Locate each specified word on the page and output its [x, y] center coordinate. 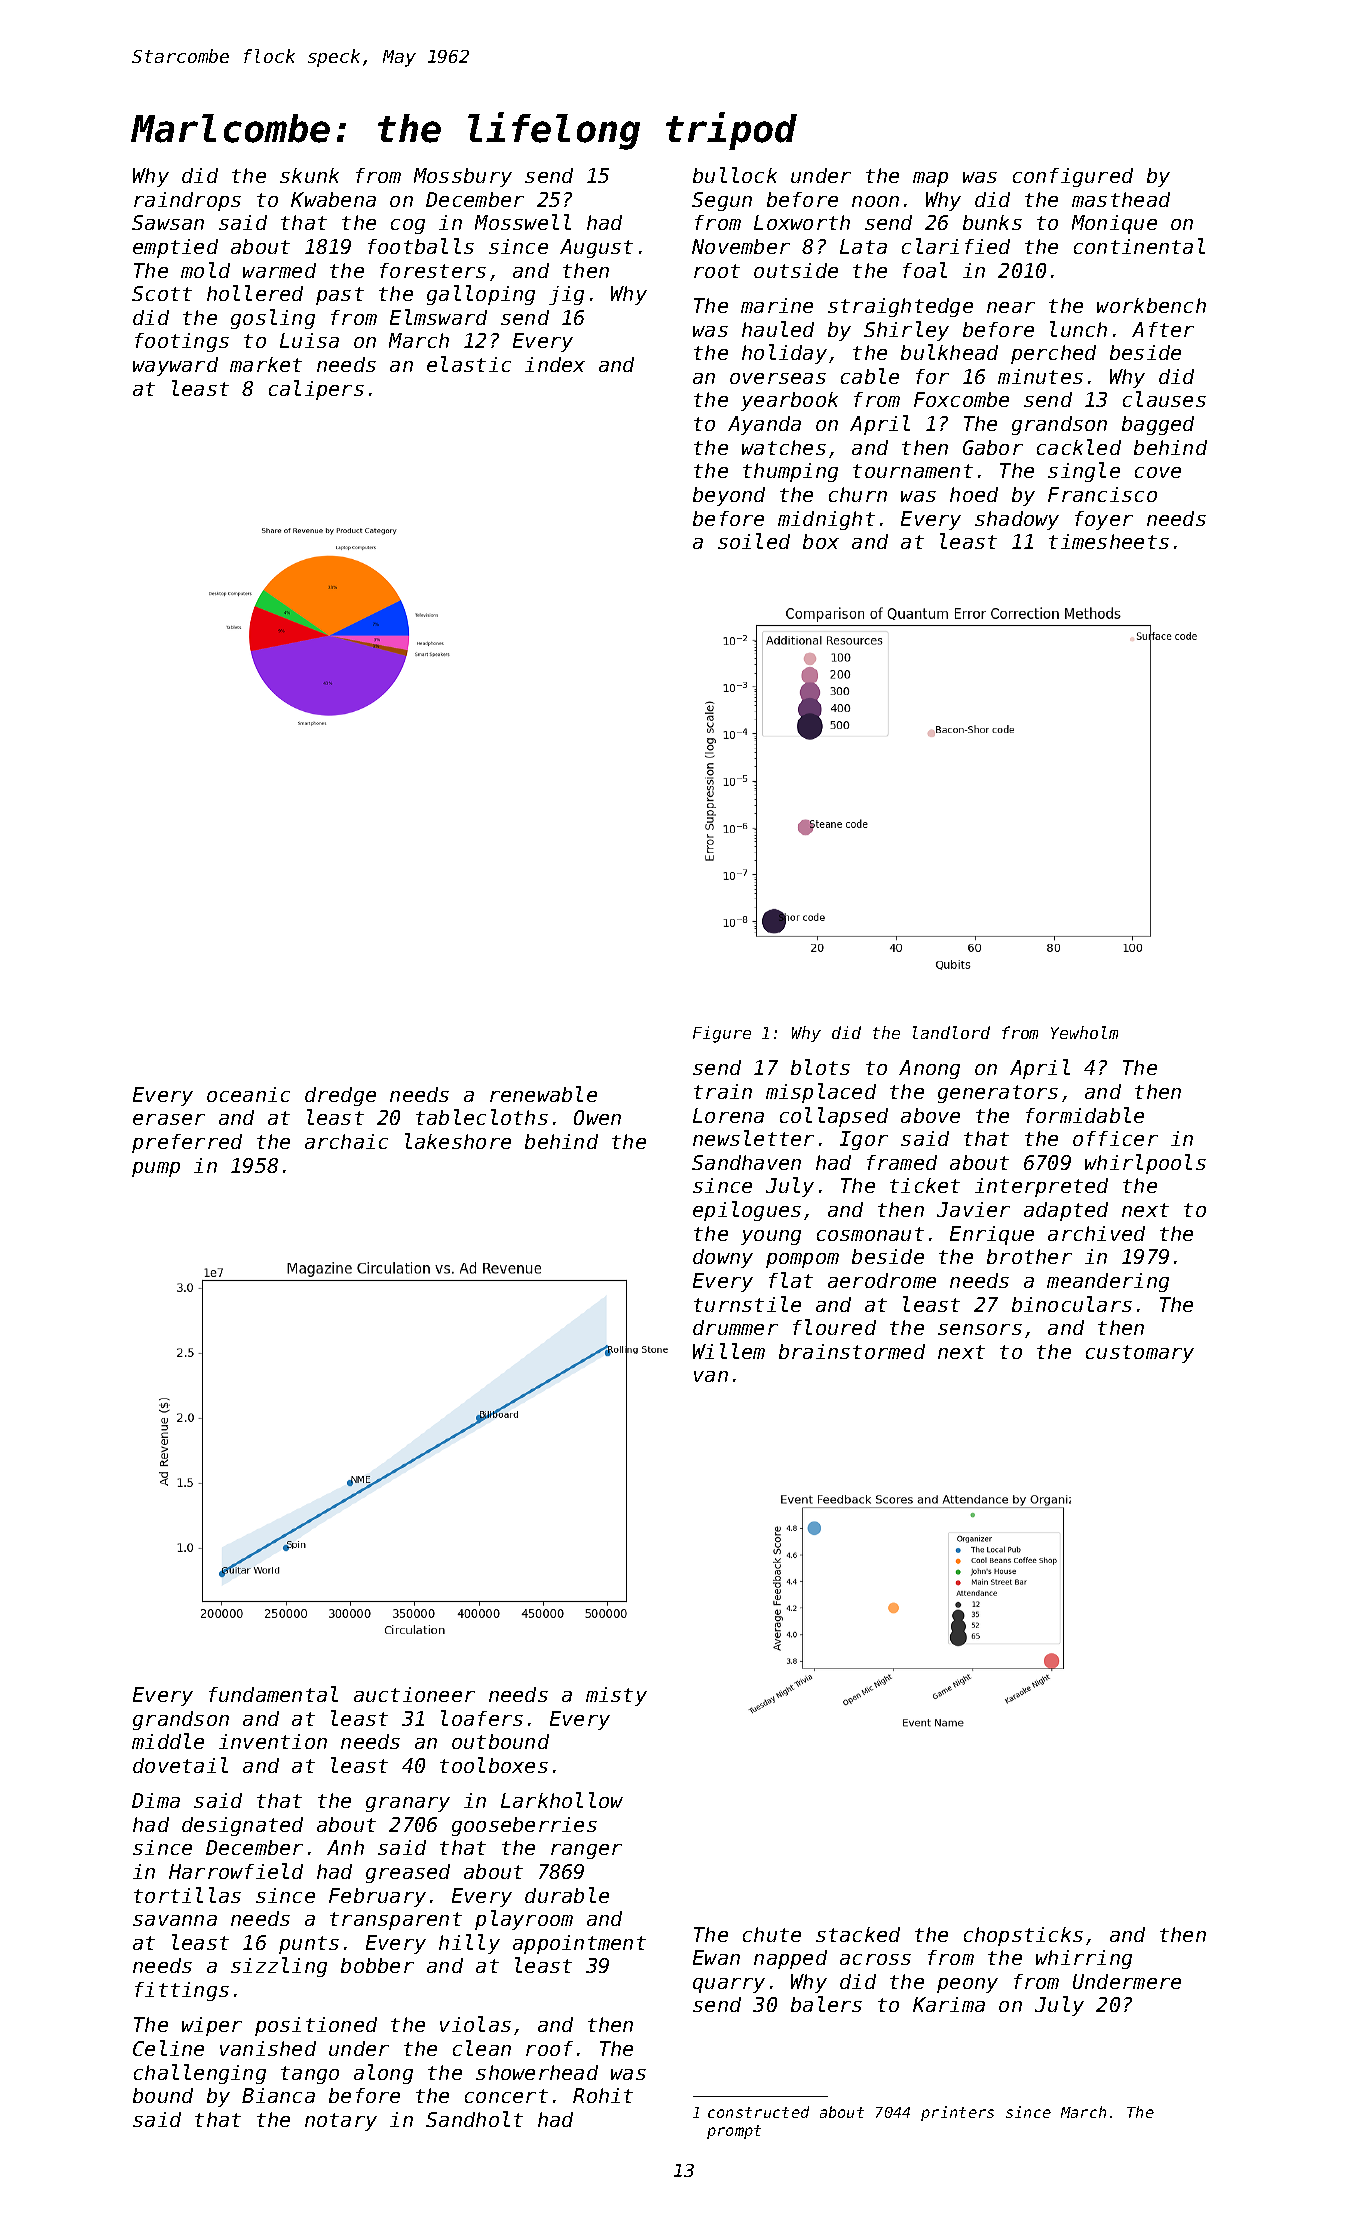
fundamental [273, 1694]
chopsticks [1023, 1936]
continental [1139, 246]
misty [616, 1696]
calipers [316, 390]
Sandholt [474, 2119]
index [555, 364]
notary [341, 2122]
